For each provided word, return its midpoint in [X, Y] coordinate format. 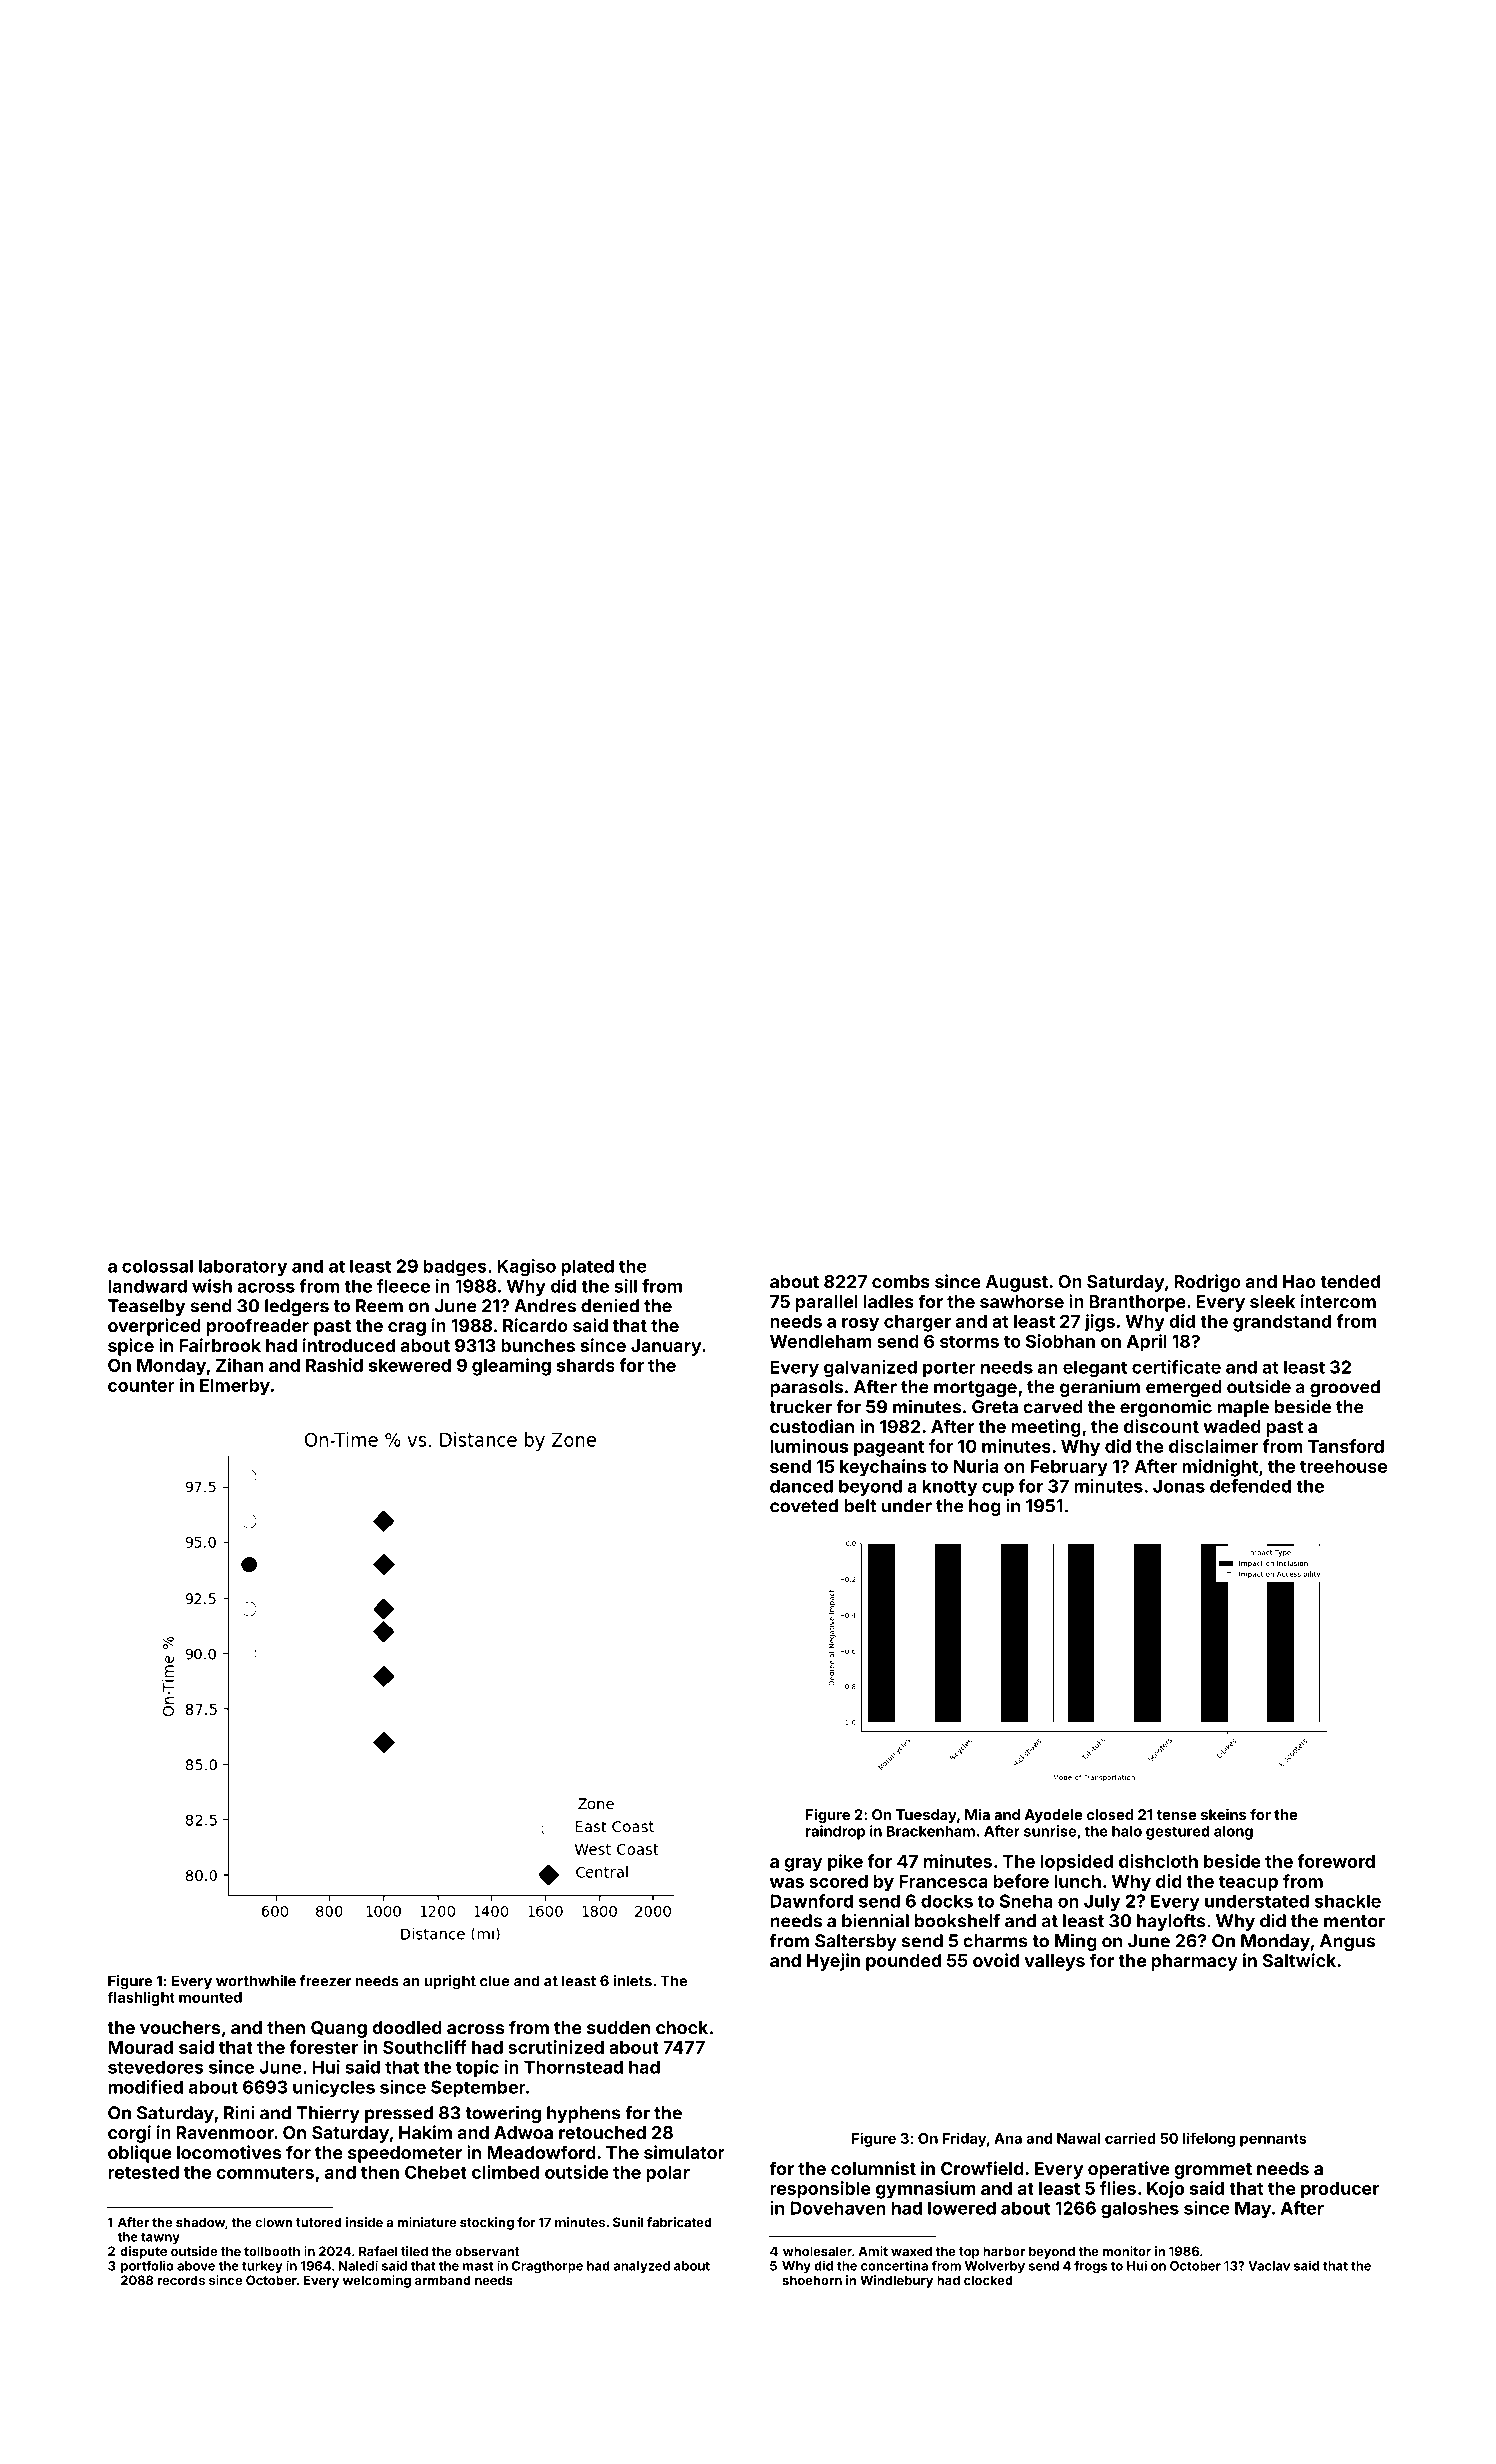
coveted [804, 1506]
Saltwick [1299, 1960]
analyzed [641, 2267]
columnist [873, 2168]
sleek [1272, 1301]
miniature [427, 2222]
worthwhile [256, 1981]
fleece [403, 1286]
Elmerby [235, 1387]
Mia [977, 1814]
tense [1176, 1815]
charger [917, 1323]
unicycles [334, 2088]
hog [985, 1507]
